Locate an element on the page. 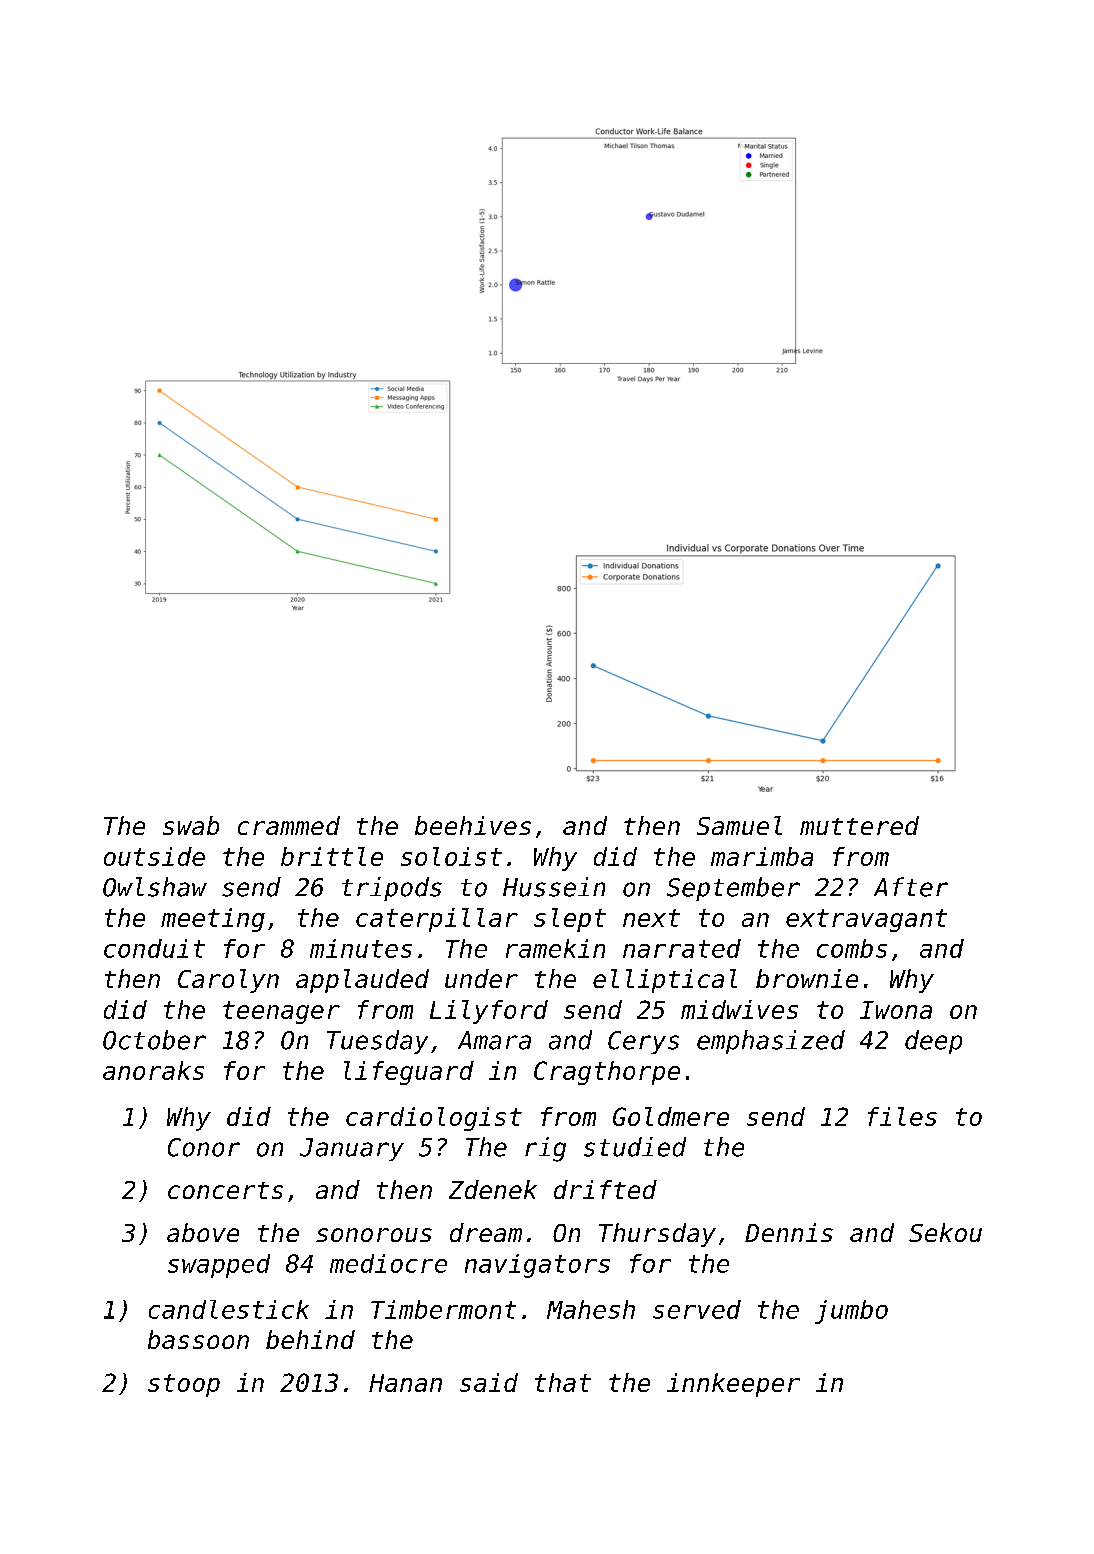  teenager is located at coordinates (281, 1012).
